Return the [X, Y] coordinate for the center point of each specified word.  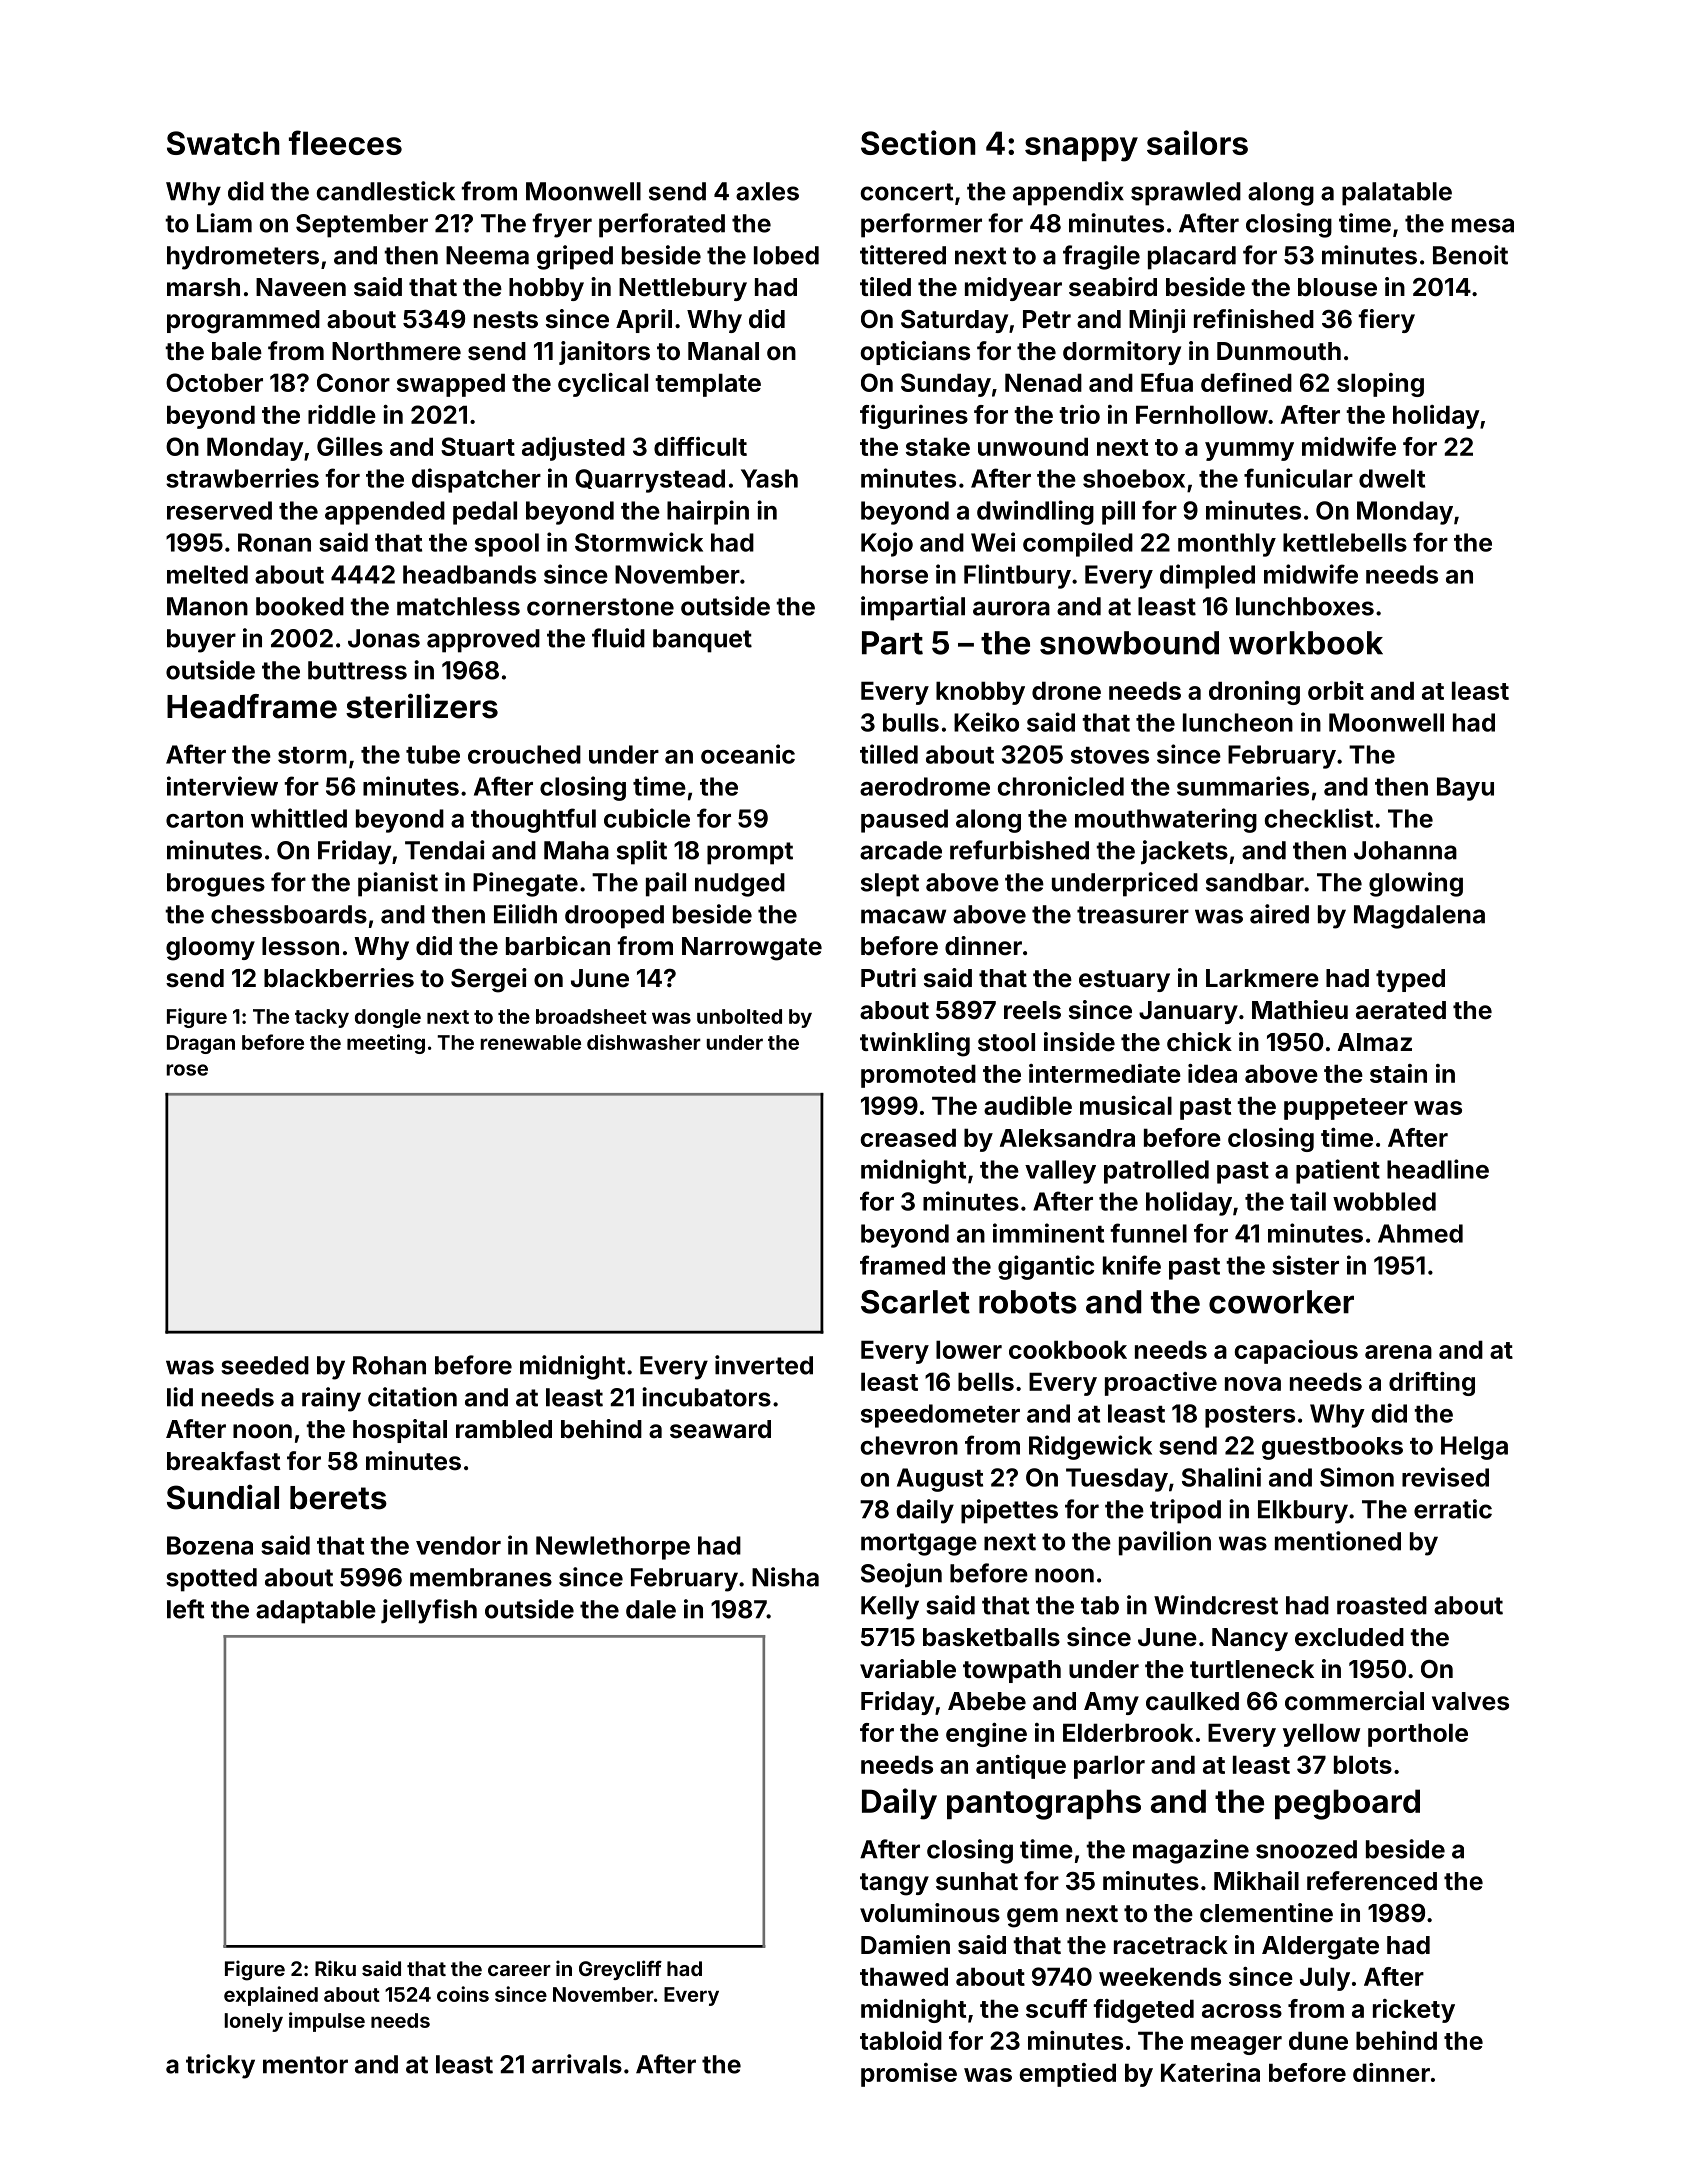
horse [894, 574]
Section [918, 142]
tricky [220, 2066]
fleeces [345, 142]
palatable [1397, 194]
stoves [1110, 755]
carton [204, 819]
